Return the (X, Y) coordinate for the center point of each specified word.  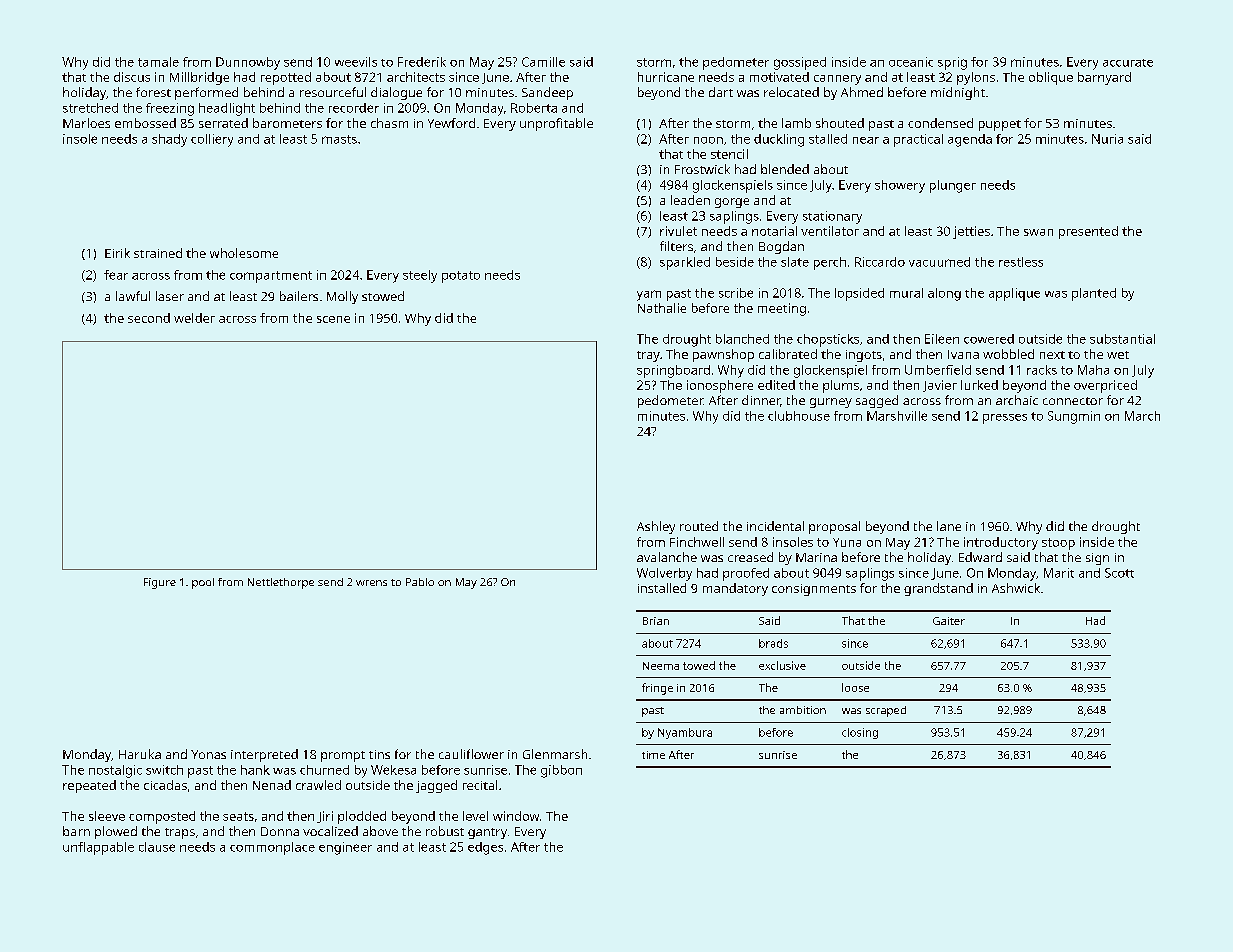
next (1052, 355)
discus (132, 77)
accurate (1128, 63)
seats (238, 816)
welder (194, 318)
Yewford (451, 123)
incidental (775, 526)
